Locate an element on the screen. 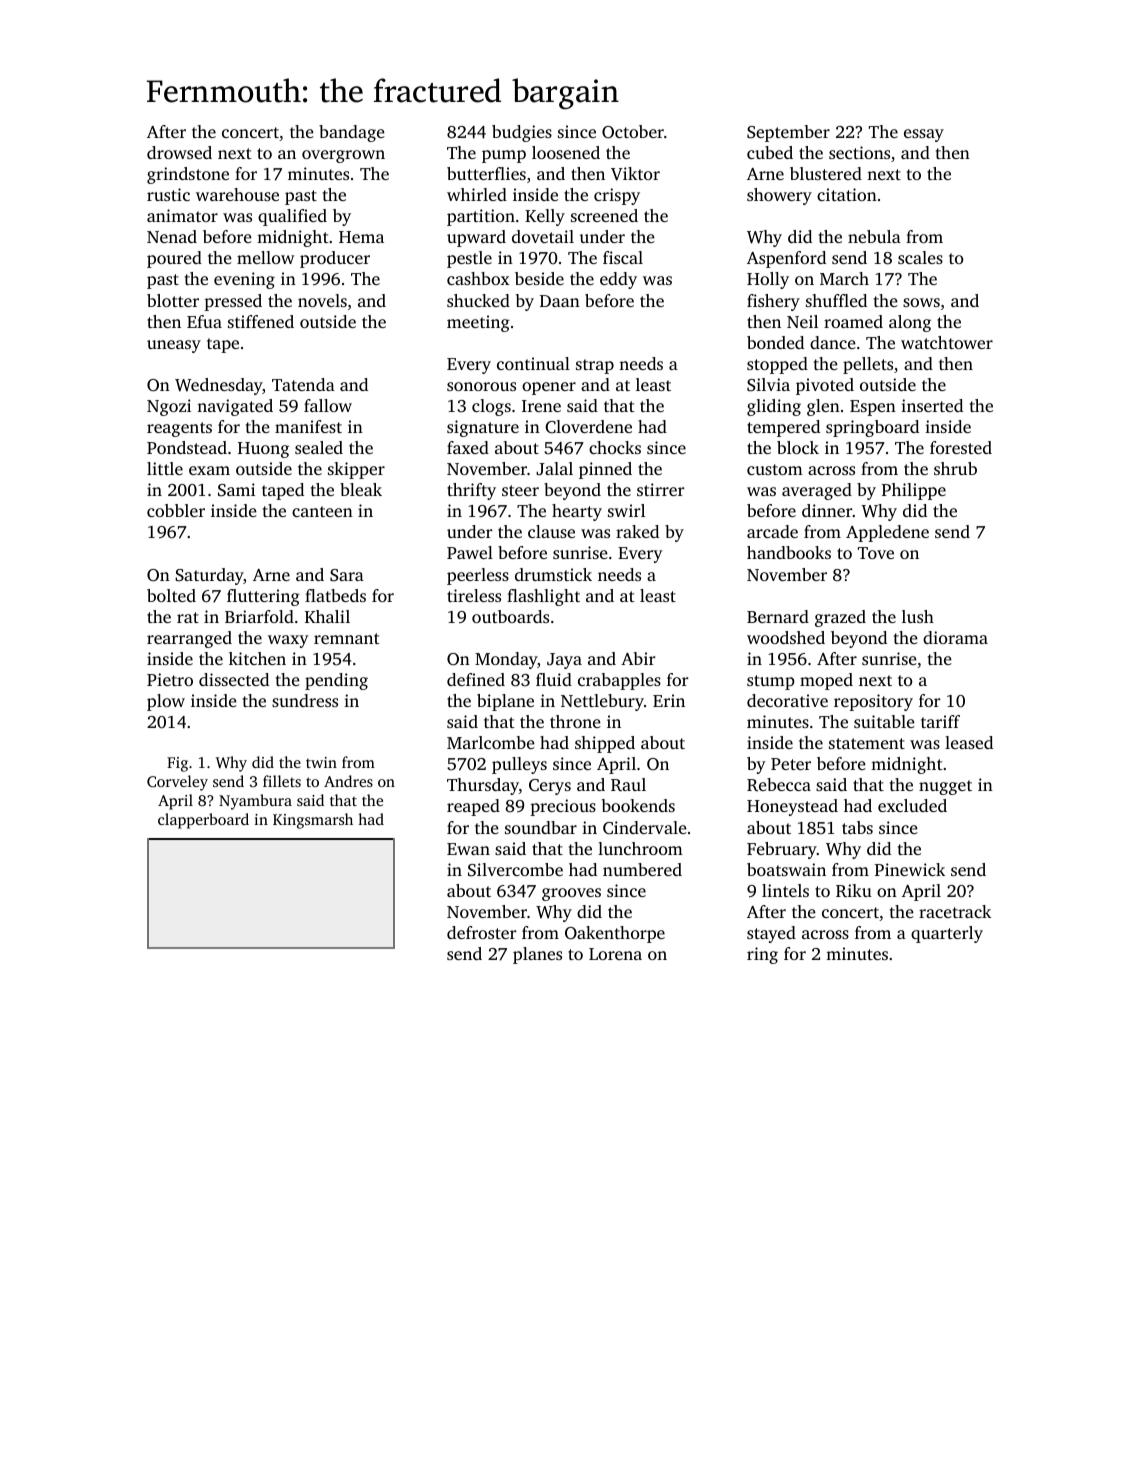 The height and width of the screenshot is (1477, 1142). Appledene is located at coordinates (887, 533).
